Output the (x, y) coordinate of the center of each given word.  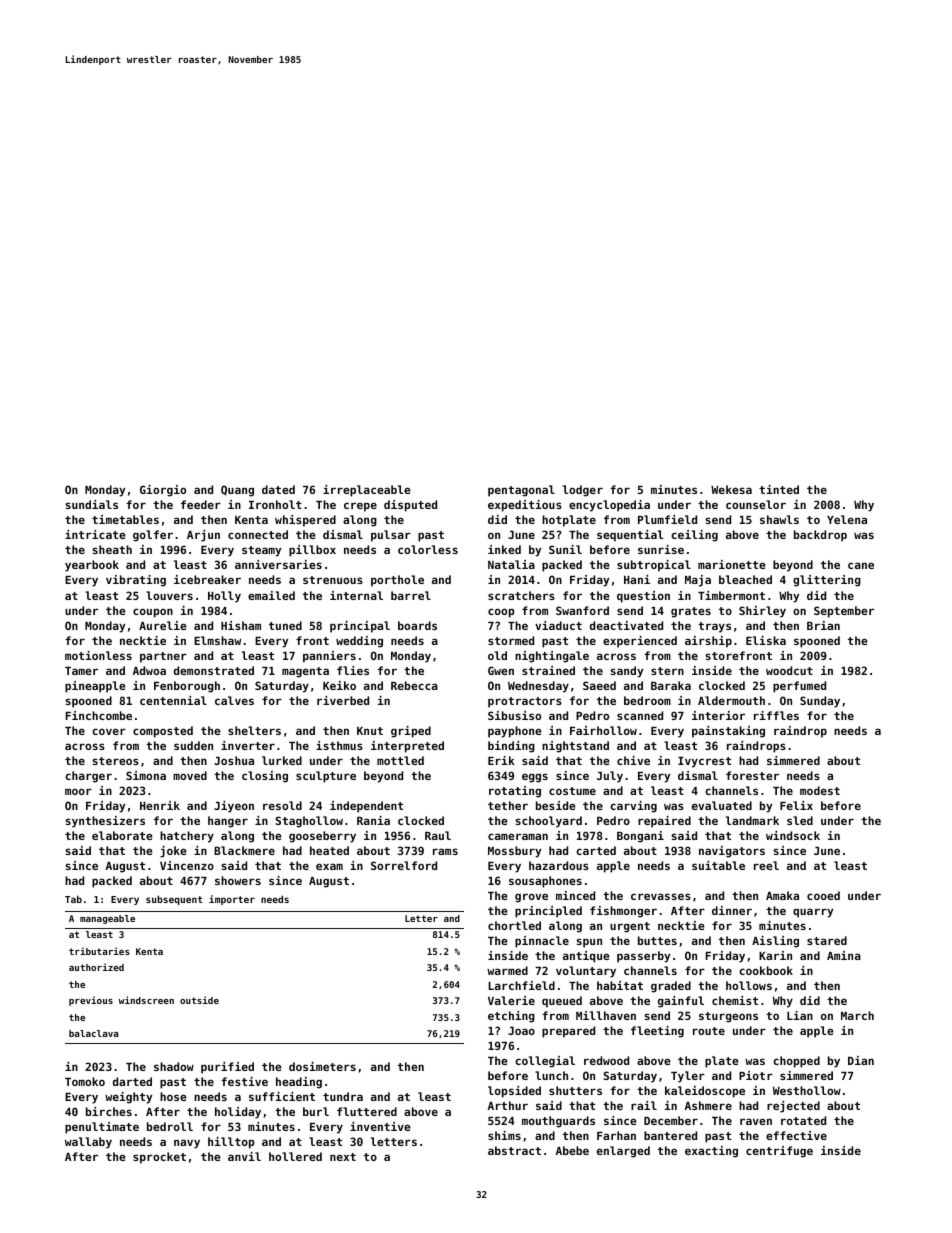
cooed (823, 895)
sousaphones (545, 882)
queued (562, 1002)
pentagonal (521, 491)
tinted (779, 489)
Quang (237, 491)
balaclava (94, 1033)
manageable (107, 919)
